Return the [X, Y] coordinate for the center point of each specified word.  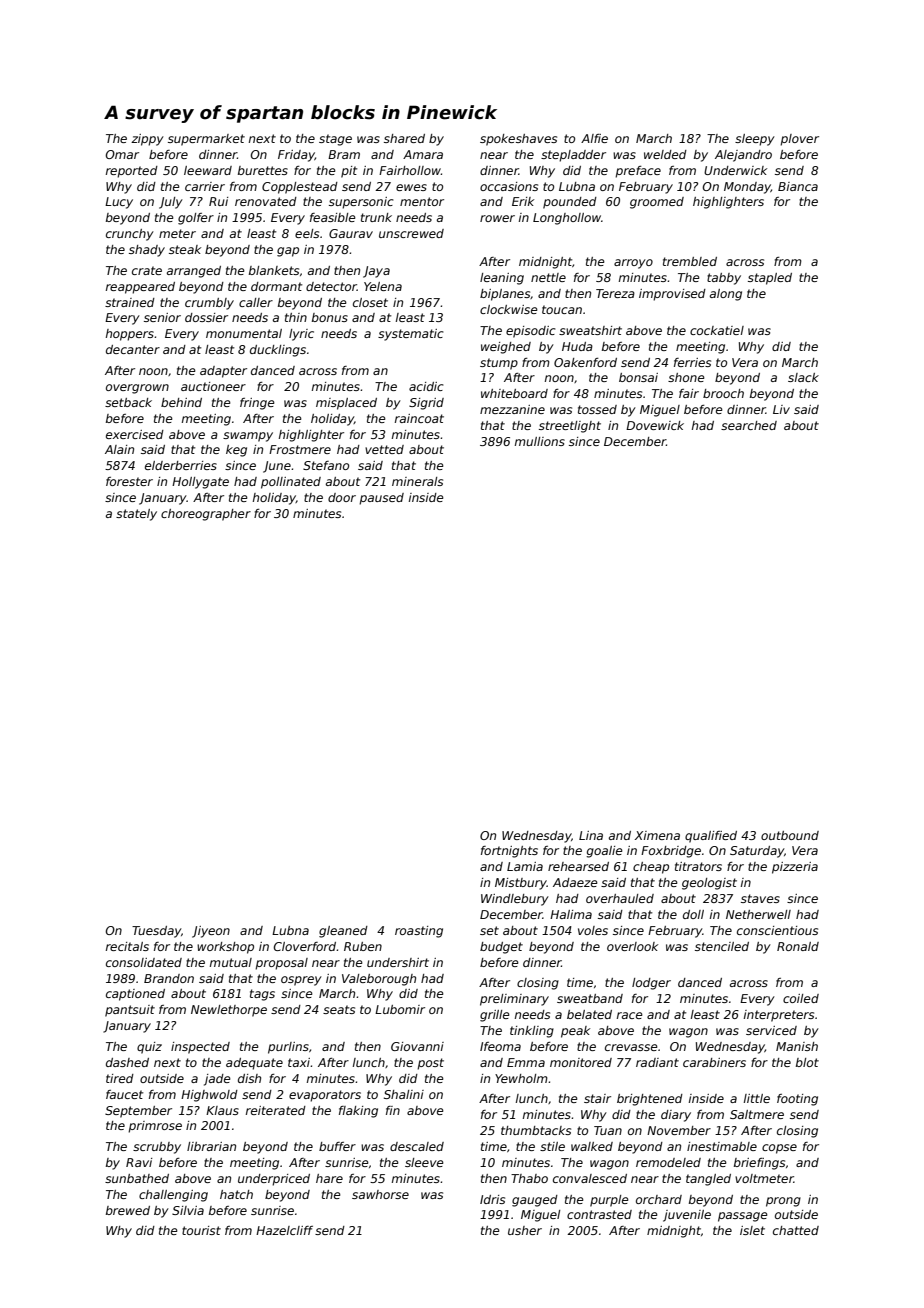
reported [132, 172]
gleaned [343, 932]
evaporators [325, 1096]
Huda [577, 346]
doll [693, 914]
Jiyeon [211, 932]
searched [749, 425]
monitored [581, 1062]
